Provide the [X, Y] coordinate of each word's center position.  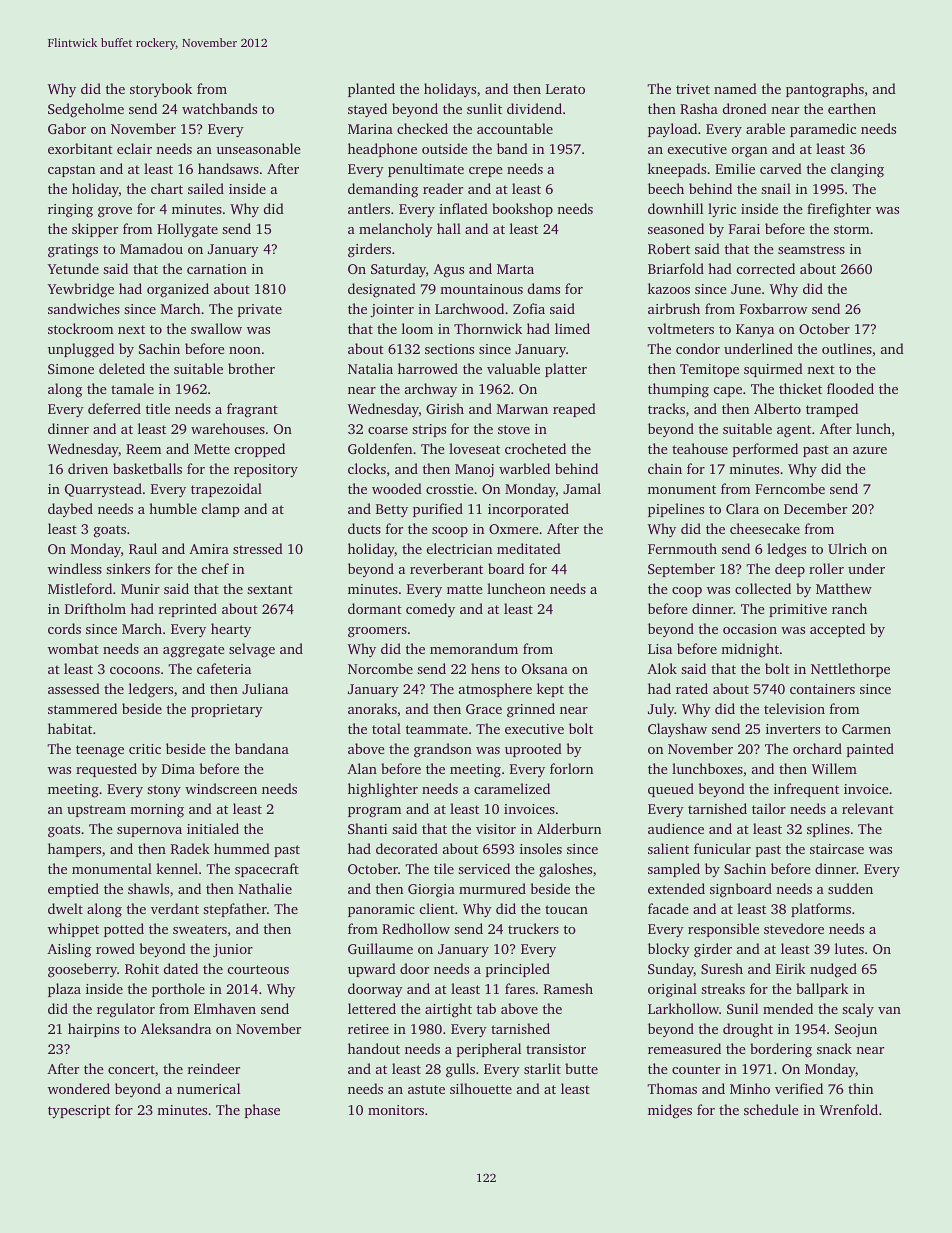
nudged [833, 970]
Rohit [142, 968]
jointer [392, 310]
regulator [126, 1010]
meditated [529, 548]
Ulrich [847, 548]
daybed [70, 510]
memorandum [474, 648]
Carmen [866, 729]
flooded [850, 388]
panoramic [381, 910]
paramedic [823, 130]
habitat [70, 728]
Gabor [67, 128]
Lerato [565, 89]
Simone [71, 369]
